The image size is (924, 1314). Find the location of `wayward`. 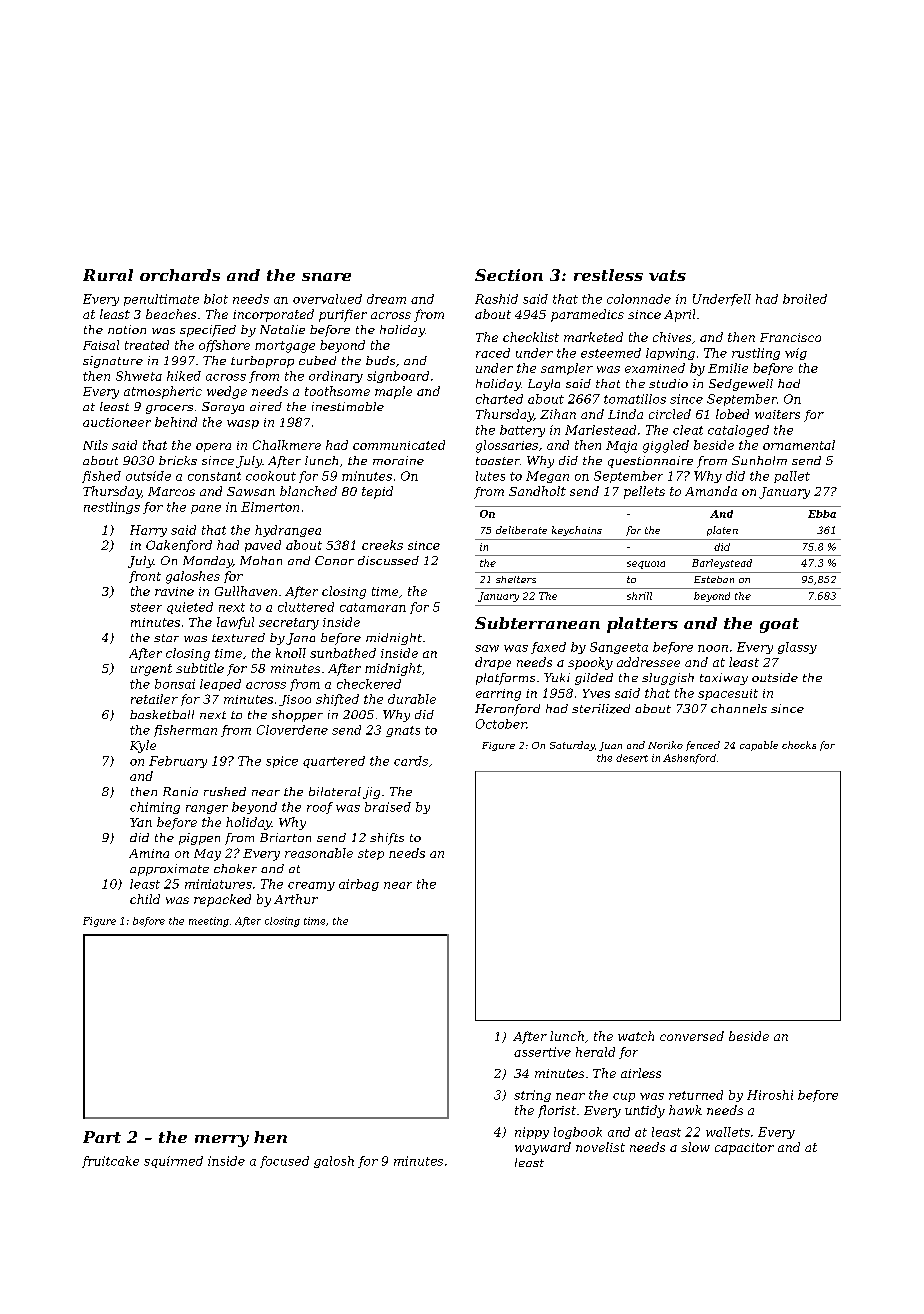

wayward is located at coordinates (543, 1148).
